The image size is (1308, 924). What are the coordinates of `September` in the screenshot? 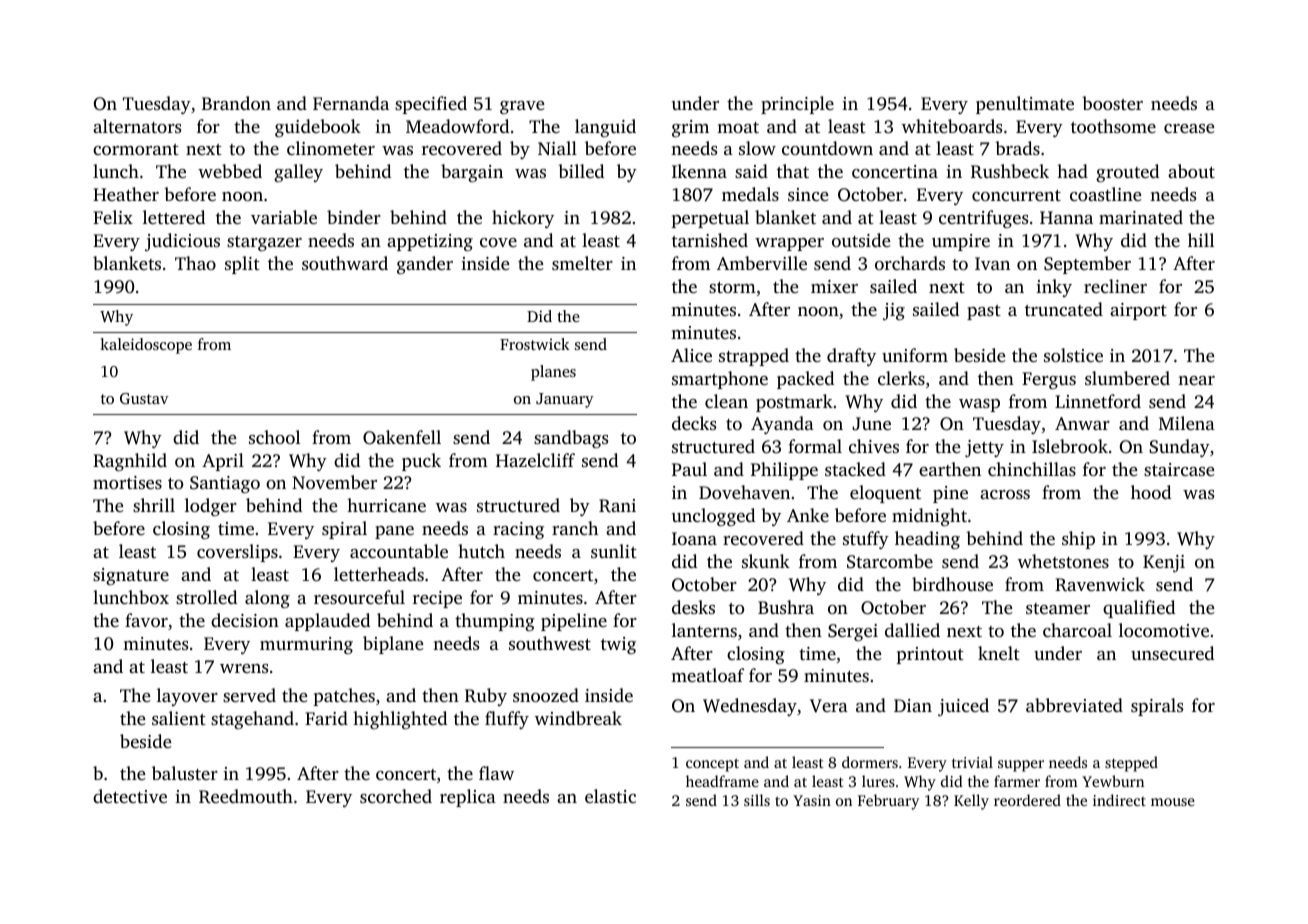 It's located at (1087, 265).
